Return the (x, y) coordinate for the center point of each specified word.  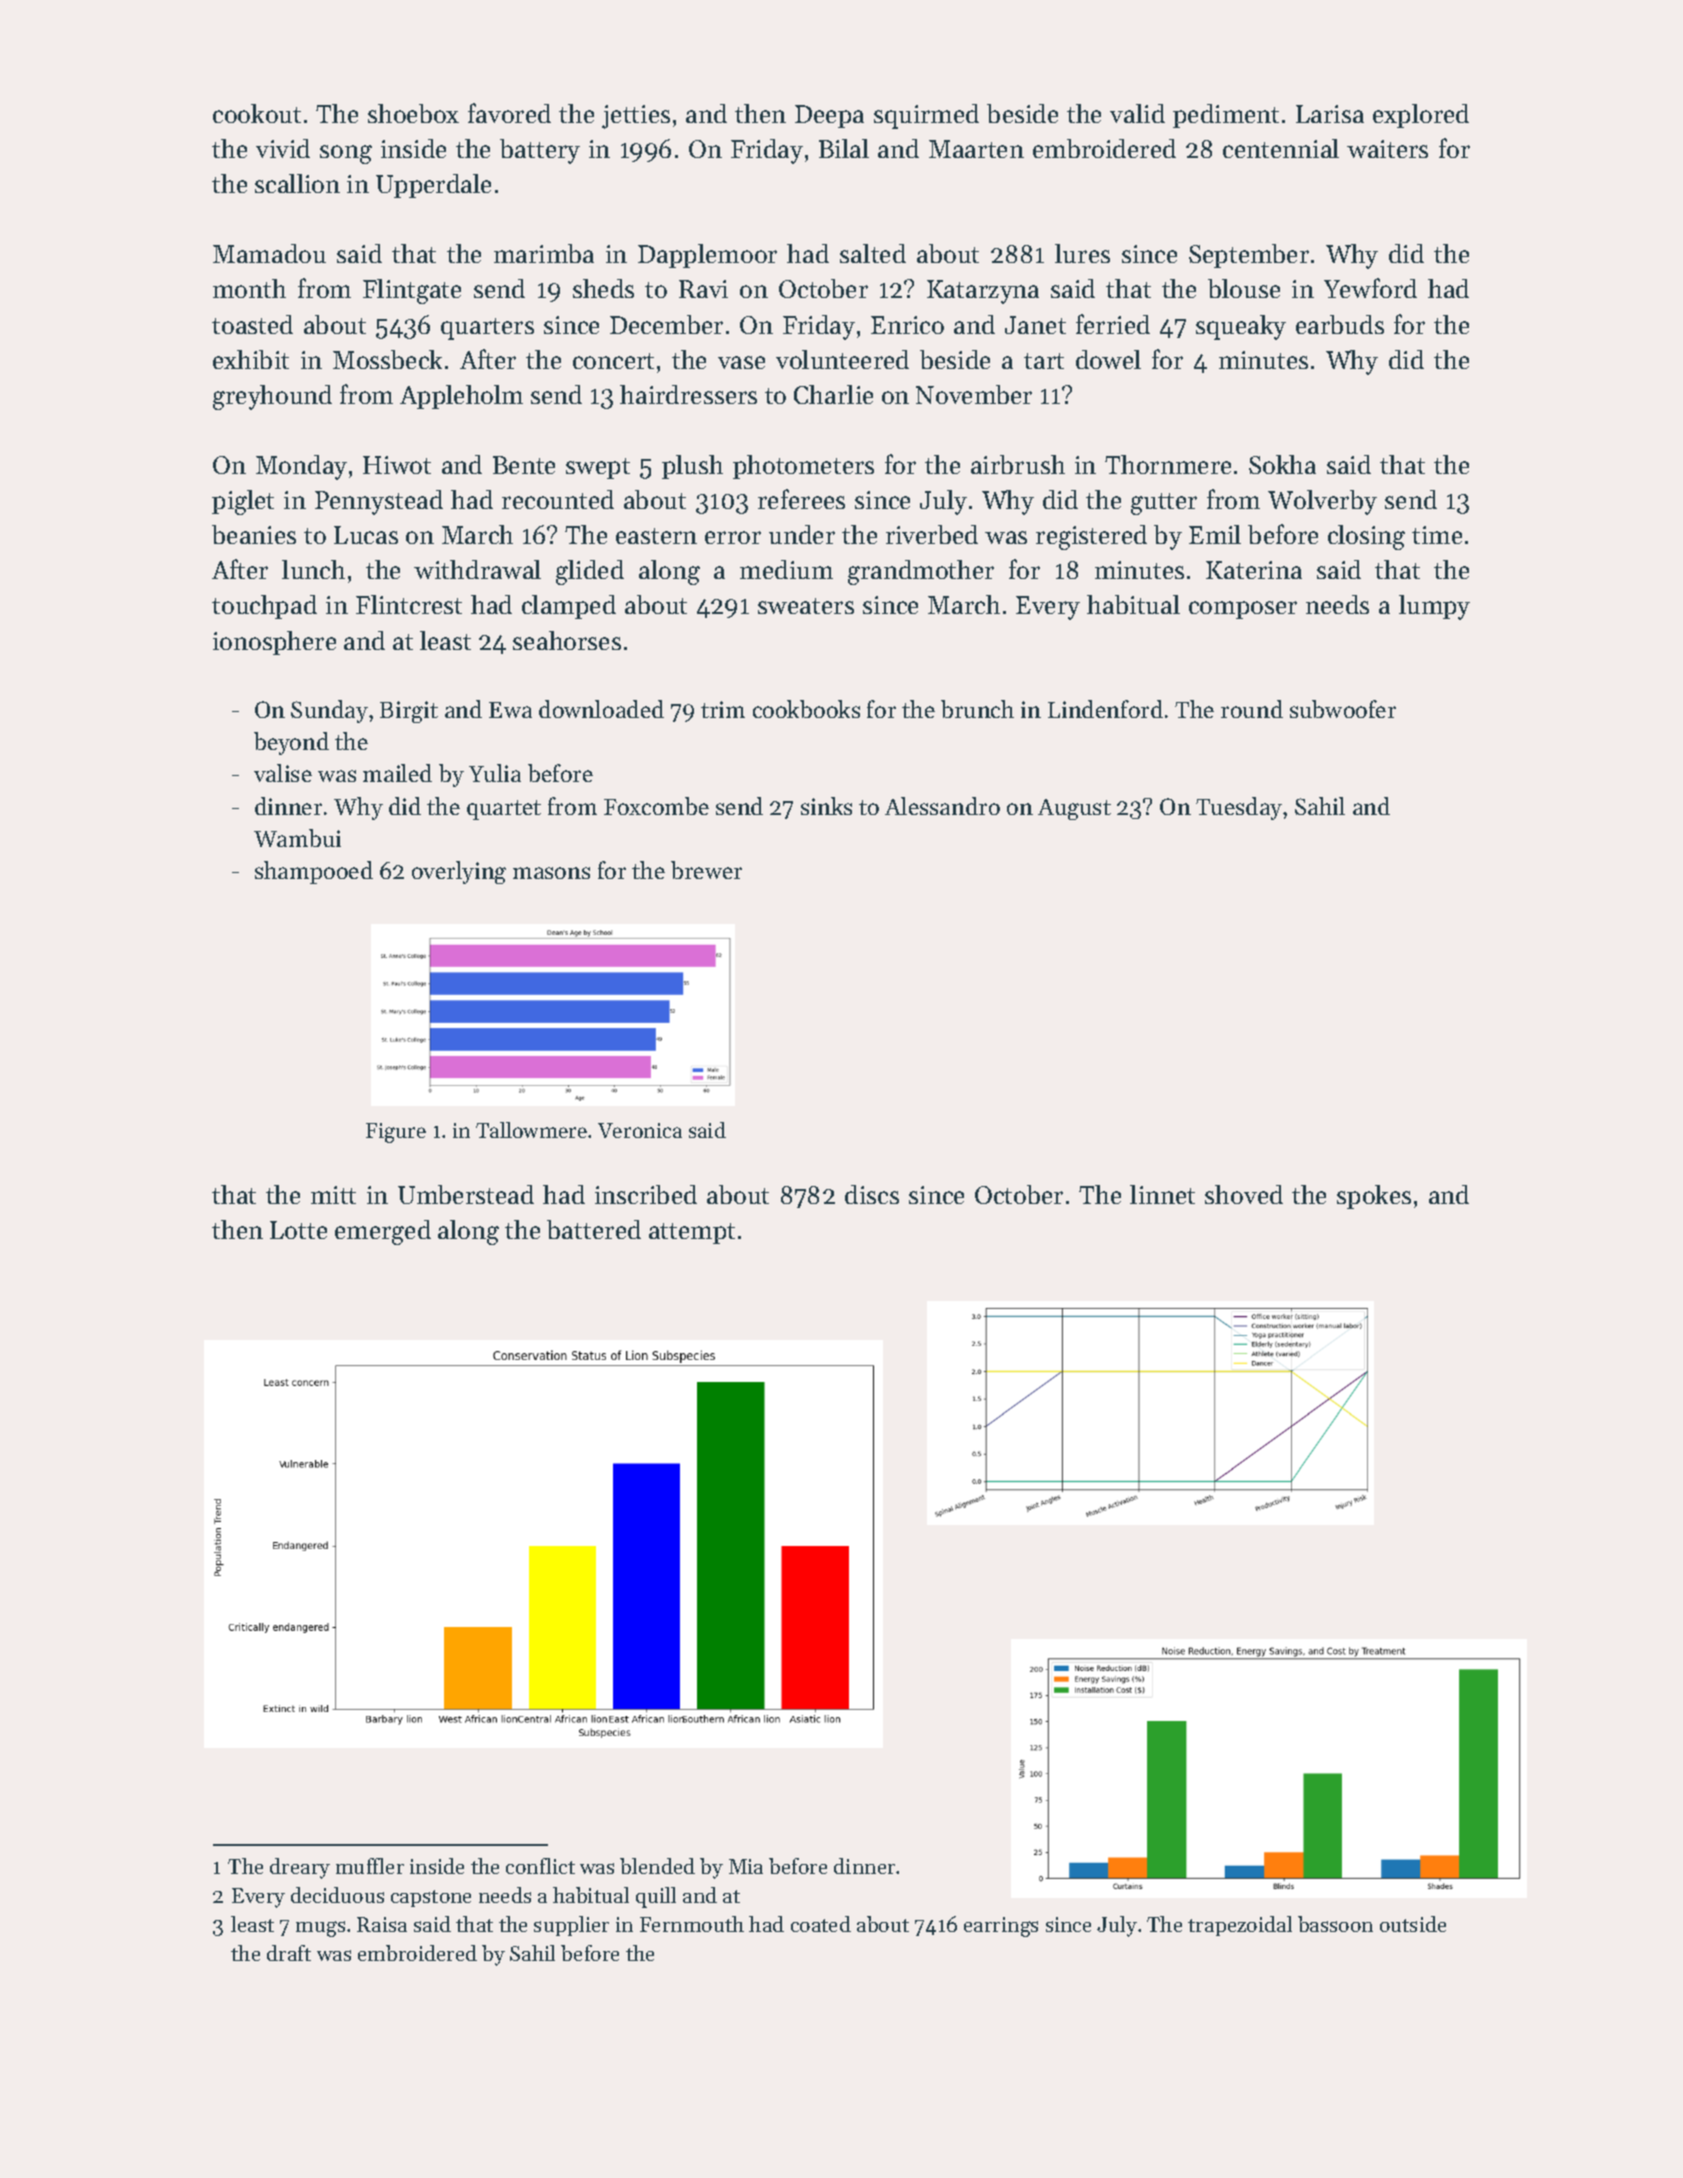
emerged (383, 1232)
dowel (1108, 359)
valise (283, 773)
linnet (1162, 1194)
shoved (1244, 1194)
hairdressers (688, 394)
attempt (692, 1233)
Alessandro (942, 806)
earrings (1001, 1927)
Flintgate (412, 291)
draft (289, 1953)
